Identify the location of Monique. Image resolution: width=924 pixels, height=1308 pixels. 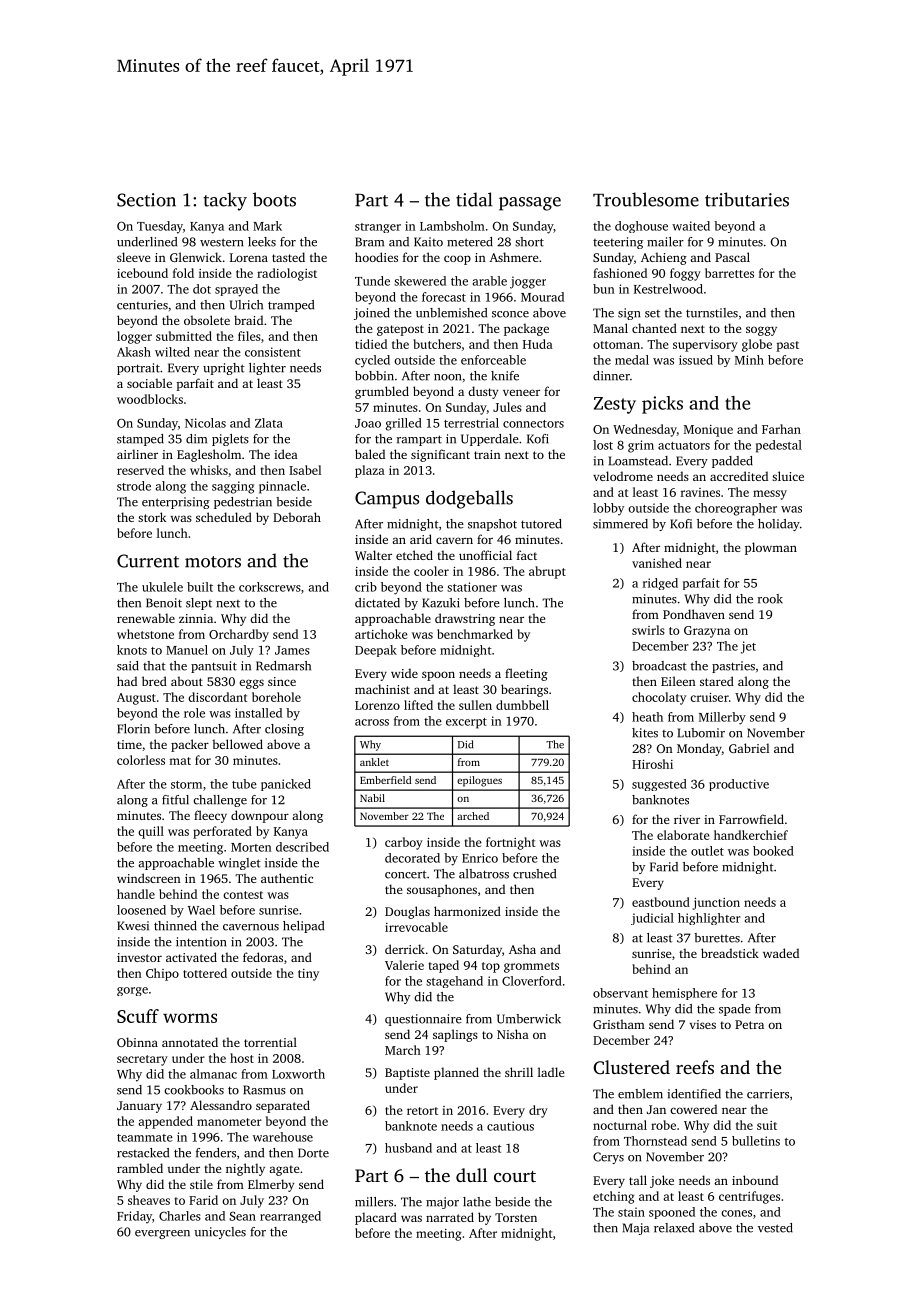
(708, 431).
